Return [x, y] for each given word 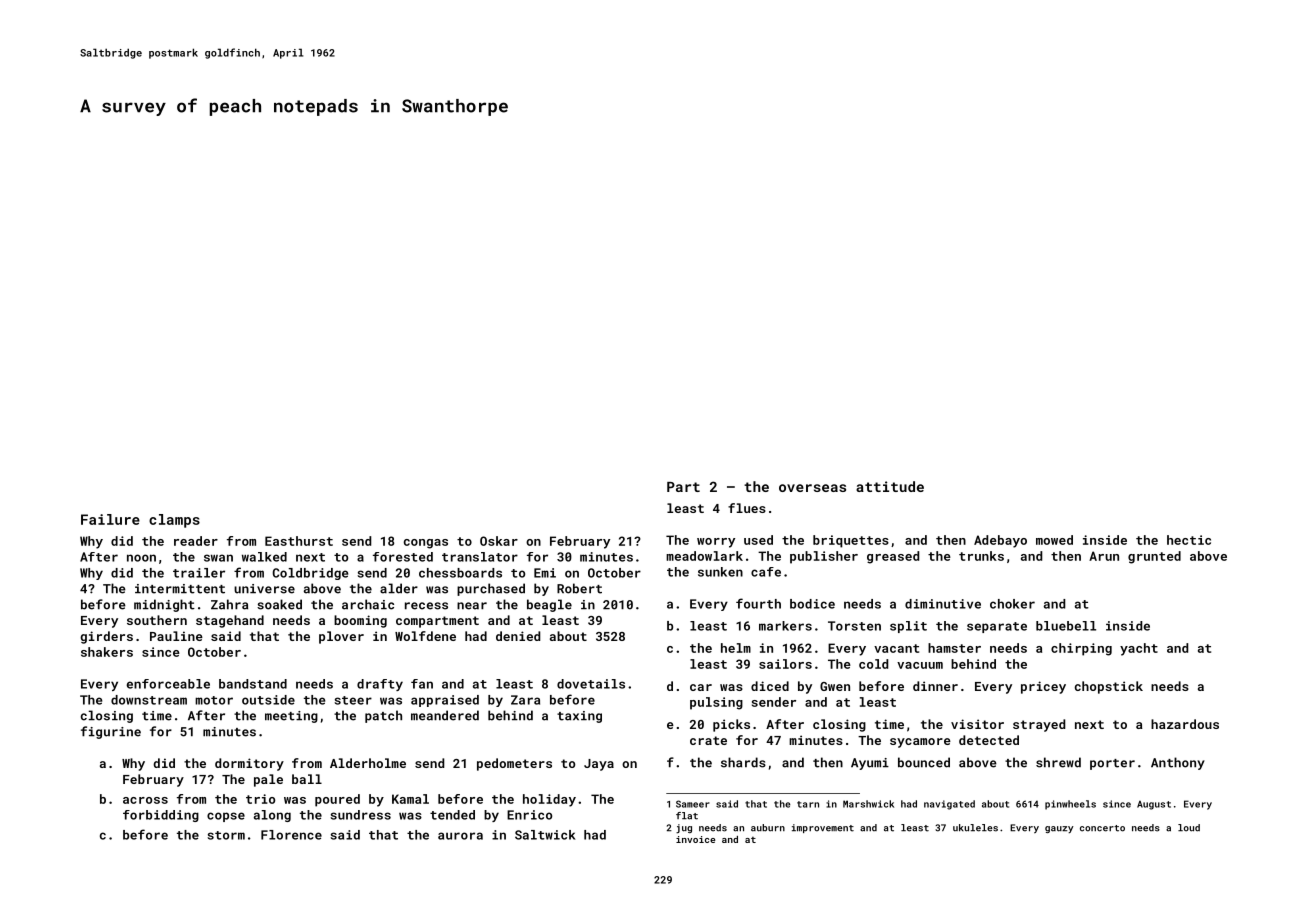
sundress [360, 815]
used [758, 540]
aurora [460, 836]
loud [1189, 828]
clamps [174, 521]
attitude [890, 486]
